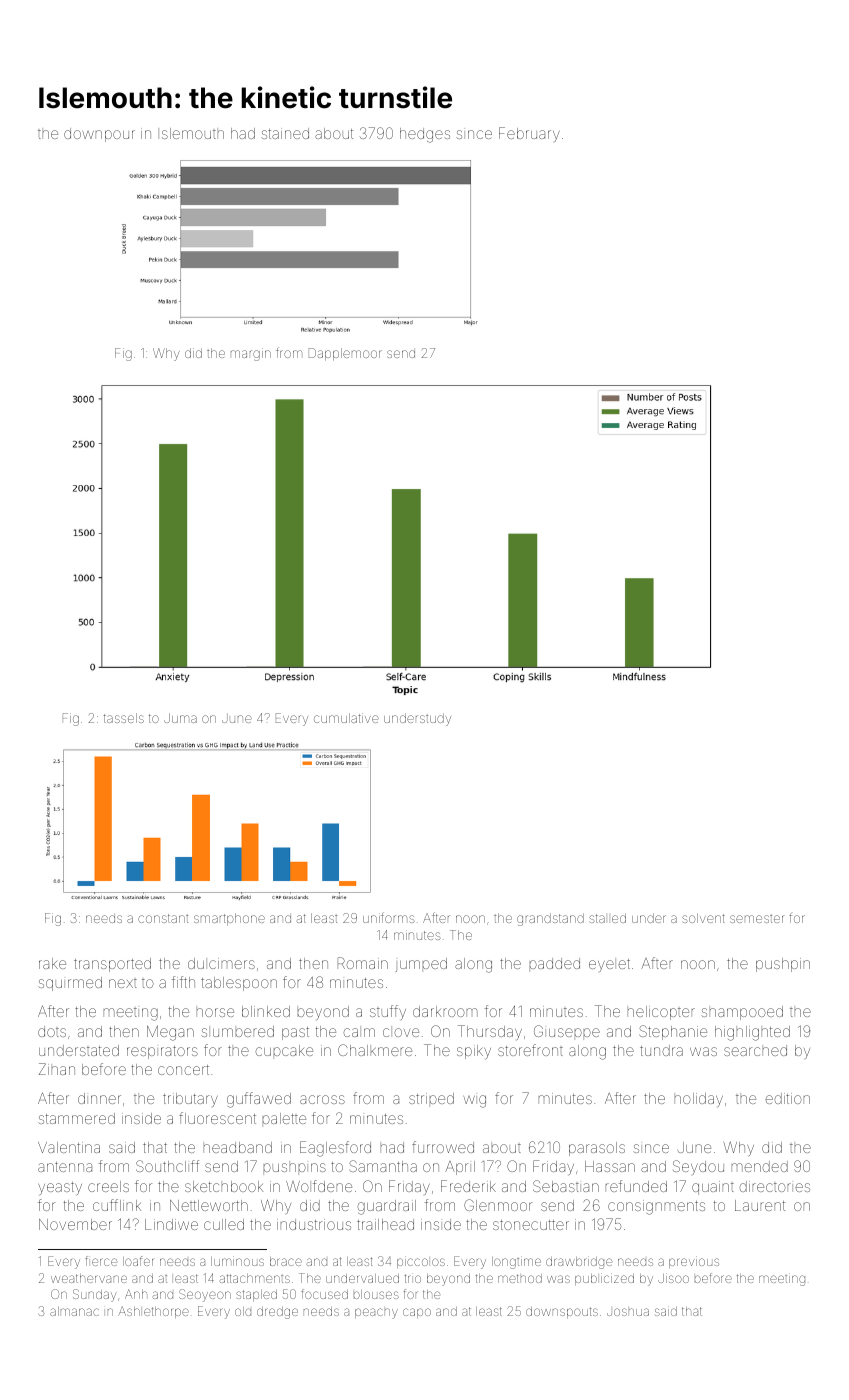  Describe the element at coordinates (57, 1069) in the page. I see `Zihan` at that location.
